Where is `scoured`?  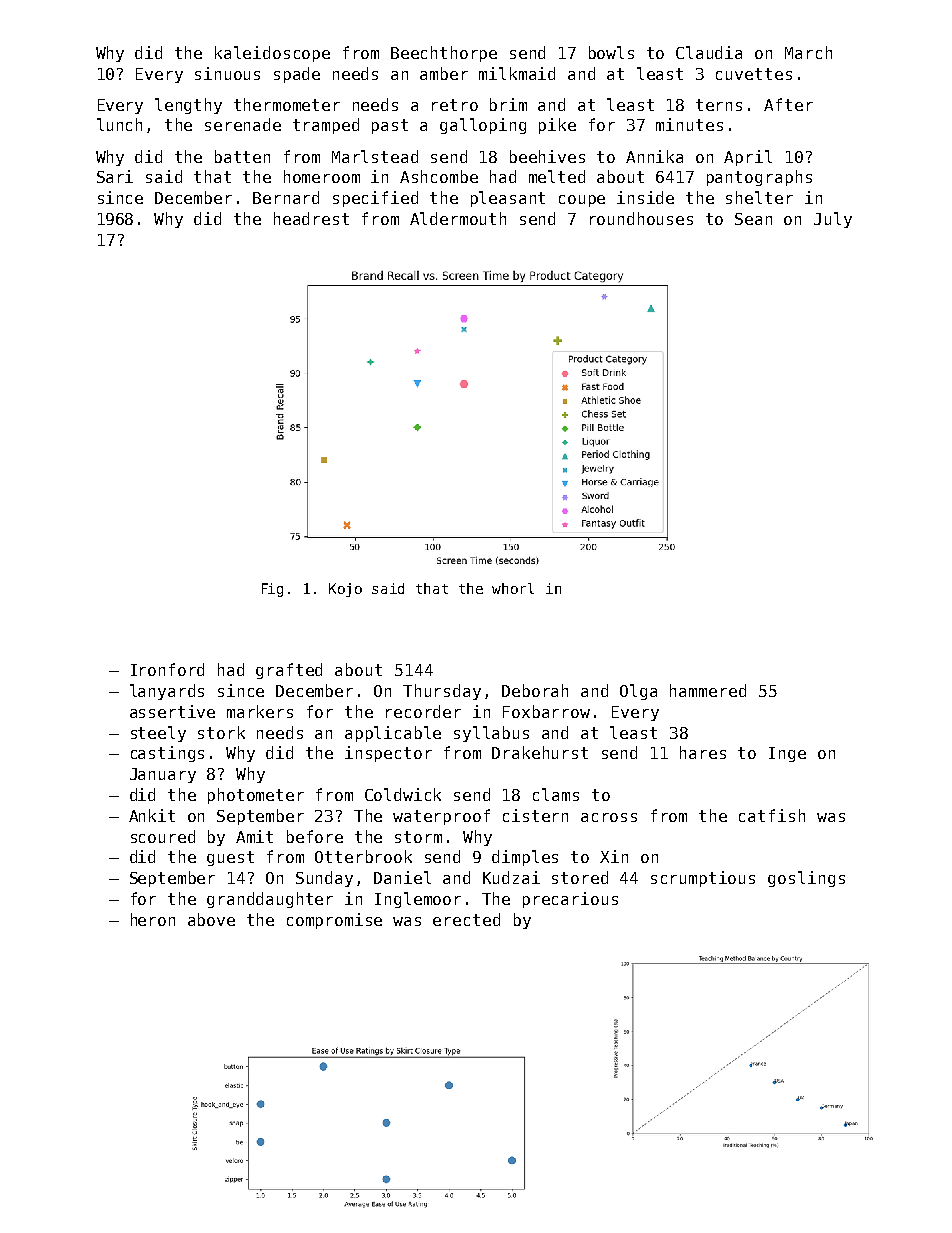
scoured is located at coordinates (163, 836).
